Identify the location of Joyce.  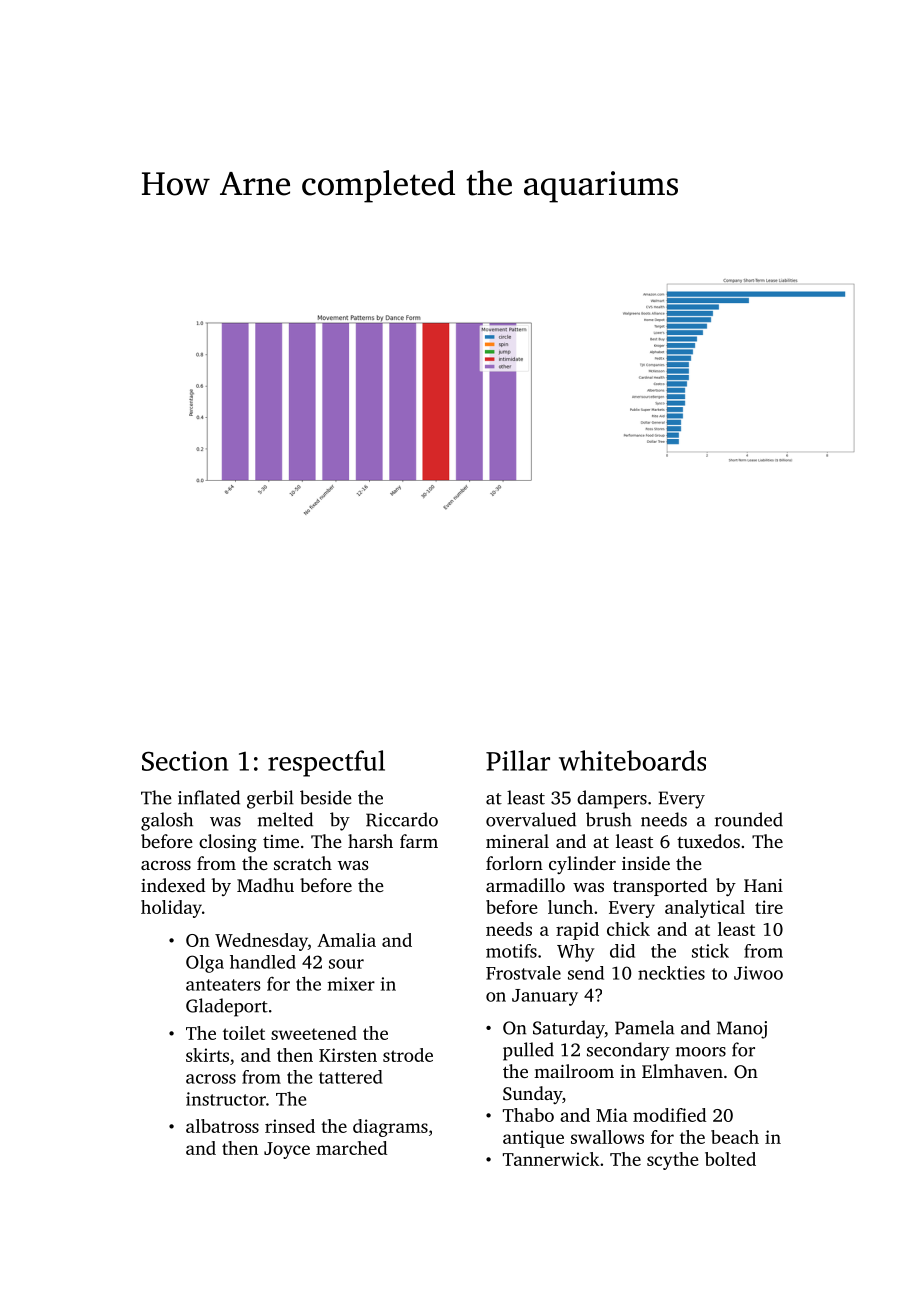
(287, 1150).
